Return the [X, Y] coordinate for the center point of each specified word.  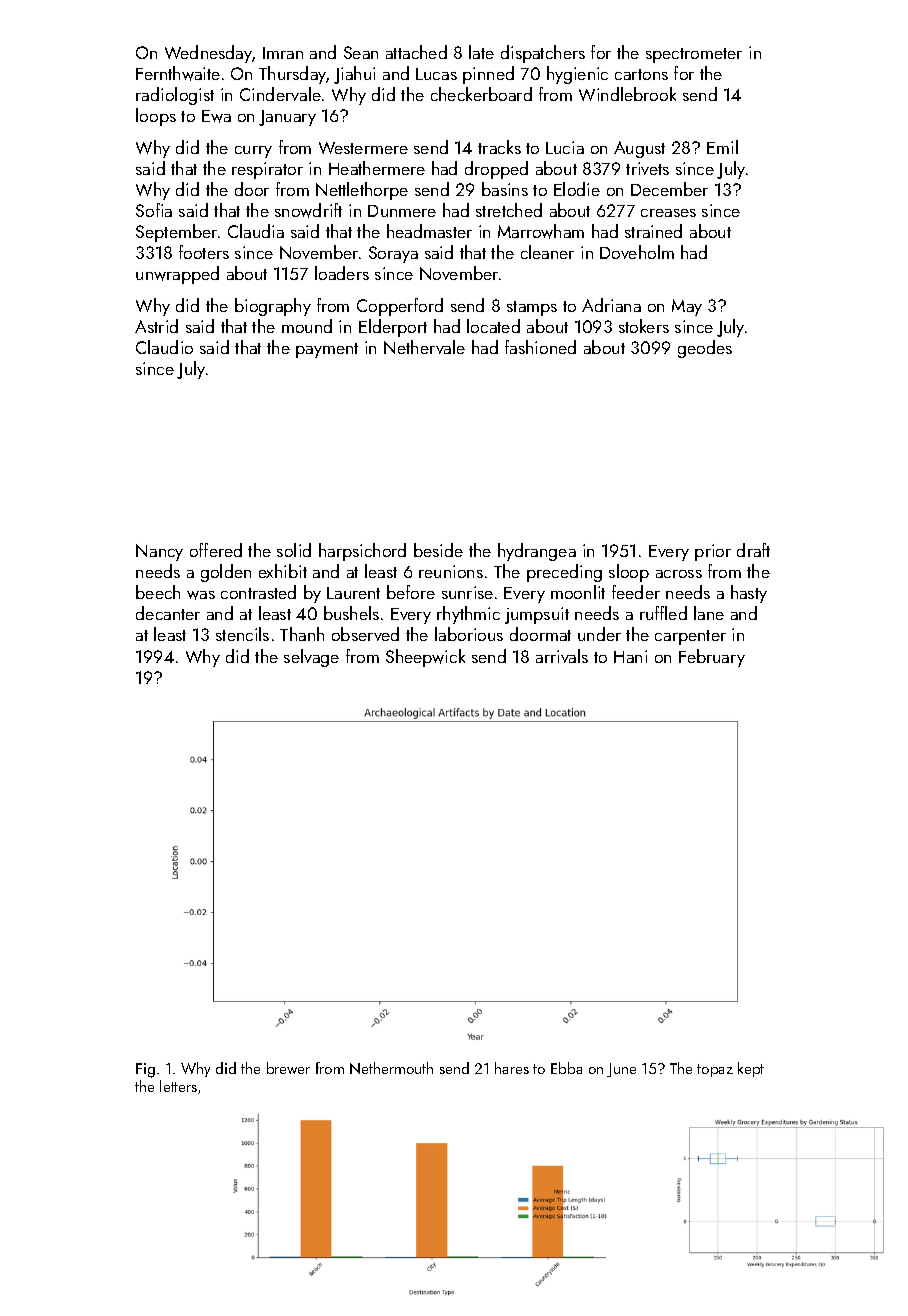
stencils [242, 634]
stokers [644, 326]
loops [156, 117]
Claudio [164, 347]
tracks [499, 147]
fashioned [540, 347]
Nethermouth [391, 1068]
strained [653, 231]
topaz [715, 1070]
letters [178, 1086]
